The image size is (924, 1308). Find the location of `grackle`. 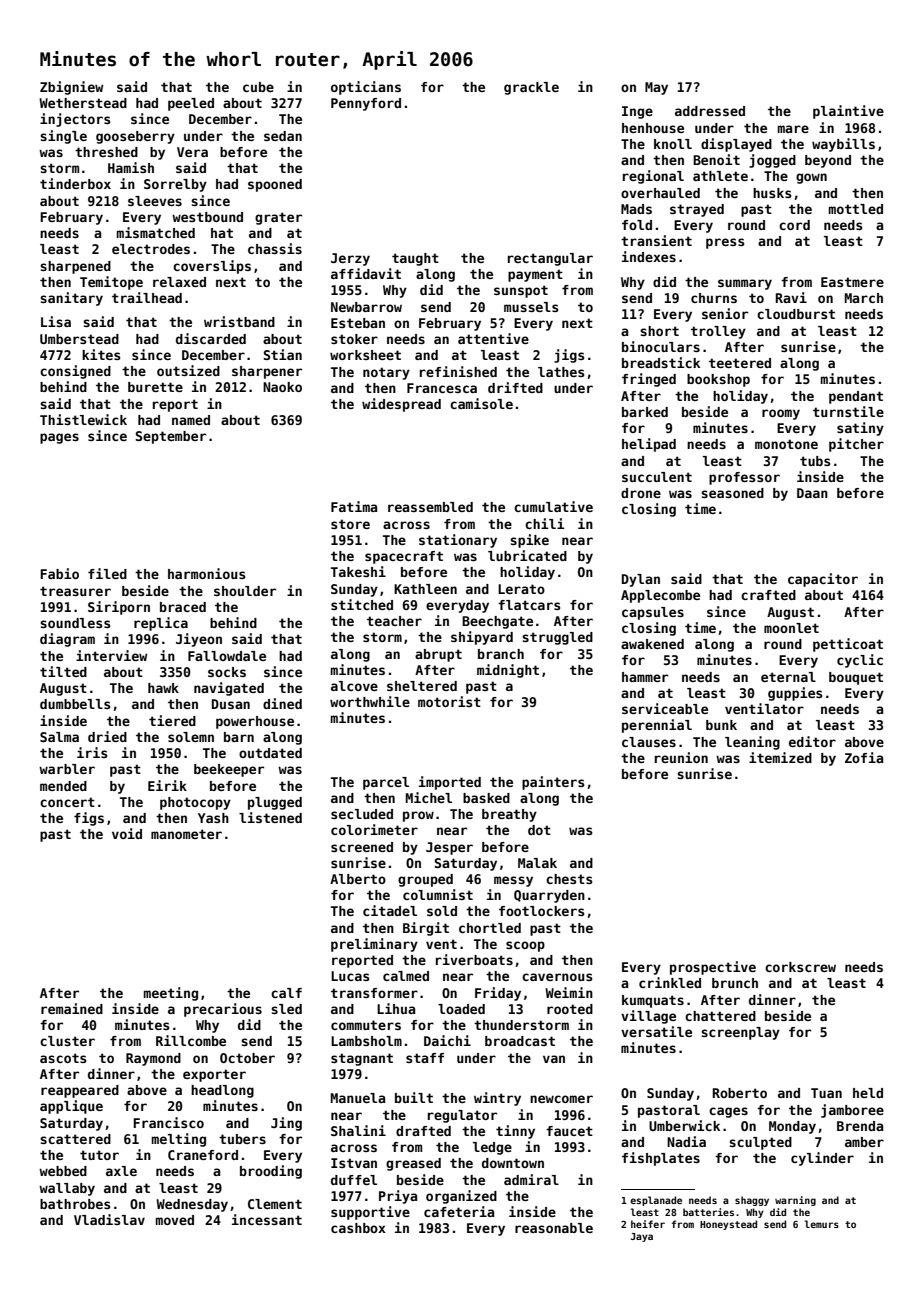

grackle is located at coordinates (531, 88).
